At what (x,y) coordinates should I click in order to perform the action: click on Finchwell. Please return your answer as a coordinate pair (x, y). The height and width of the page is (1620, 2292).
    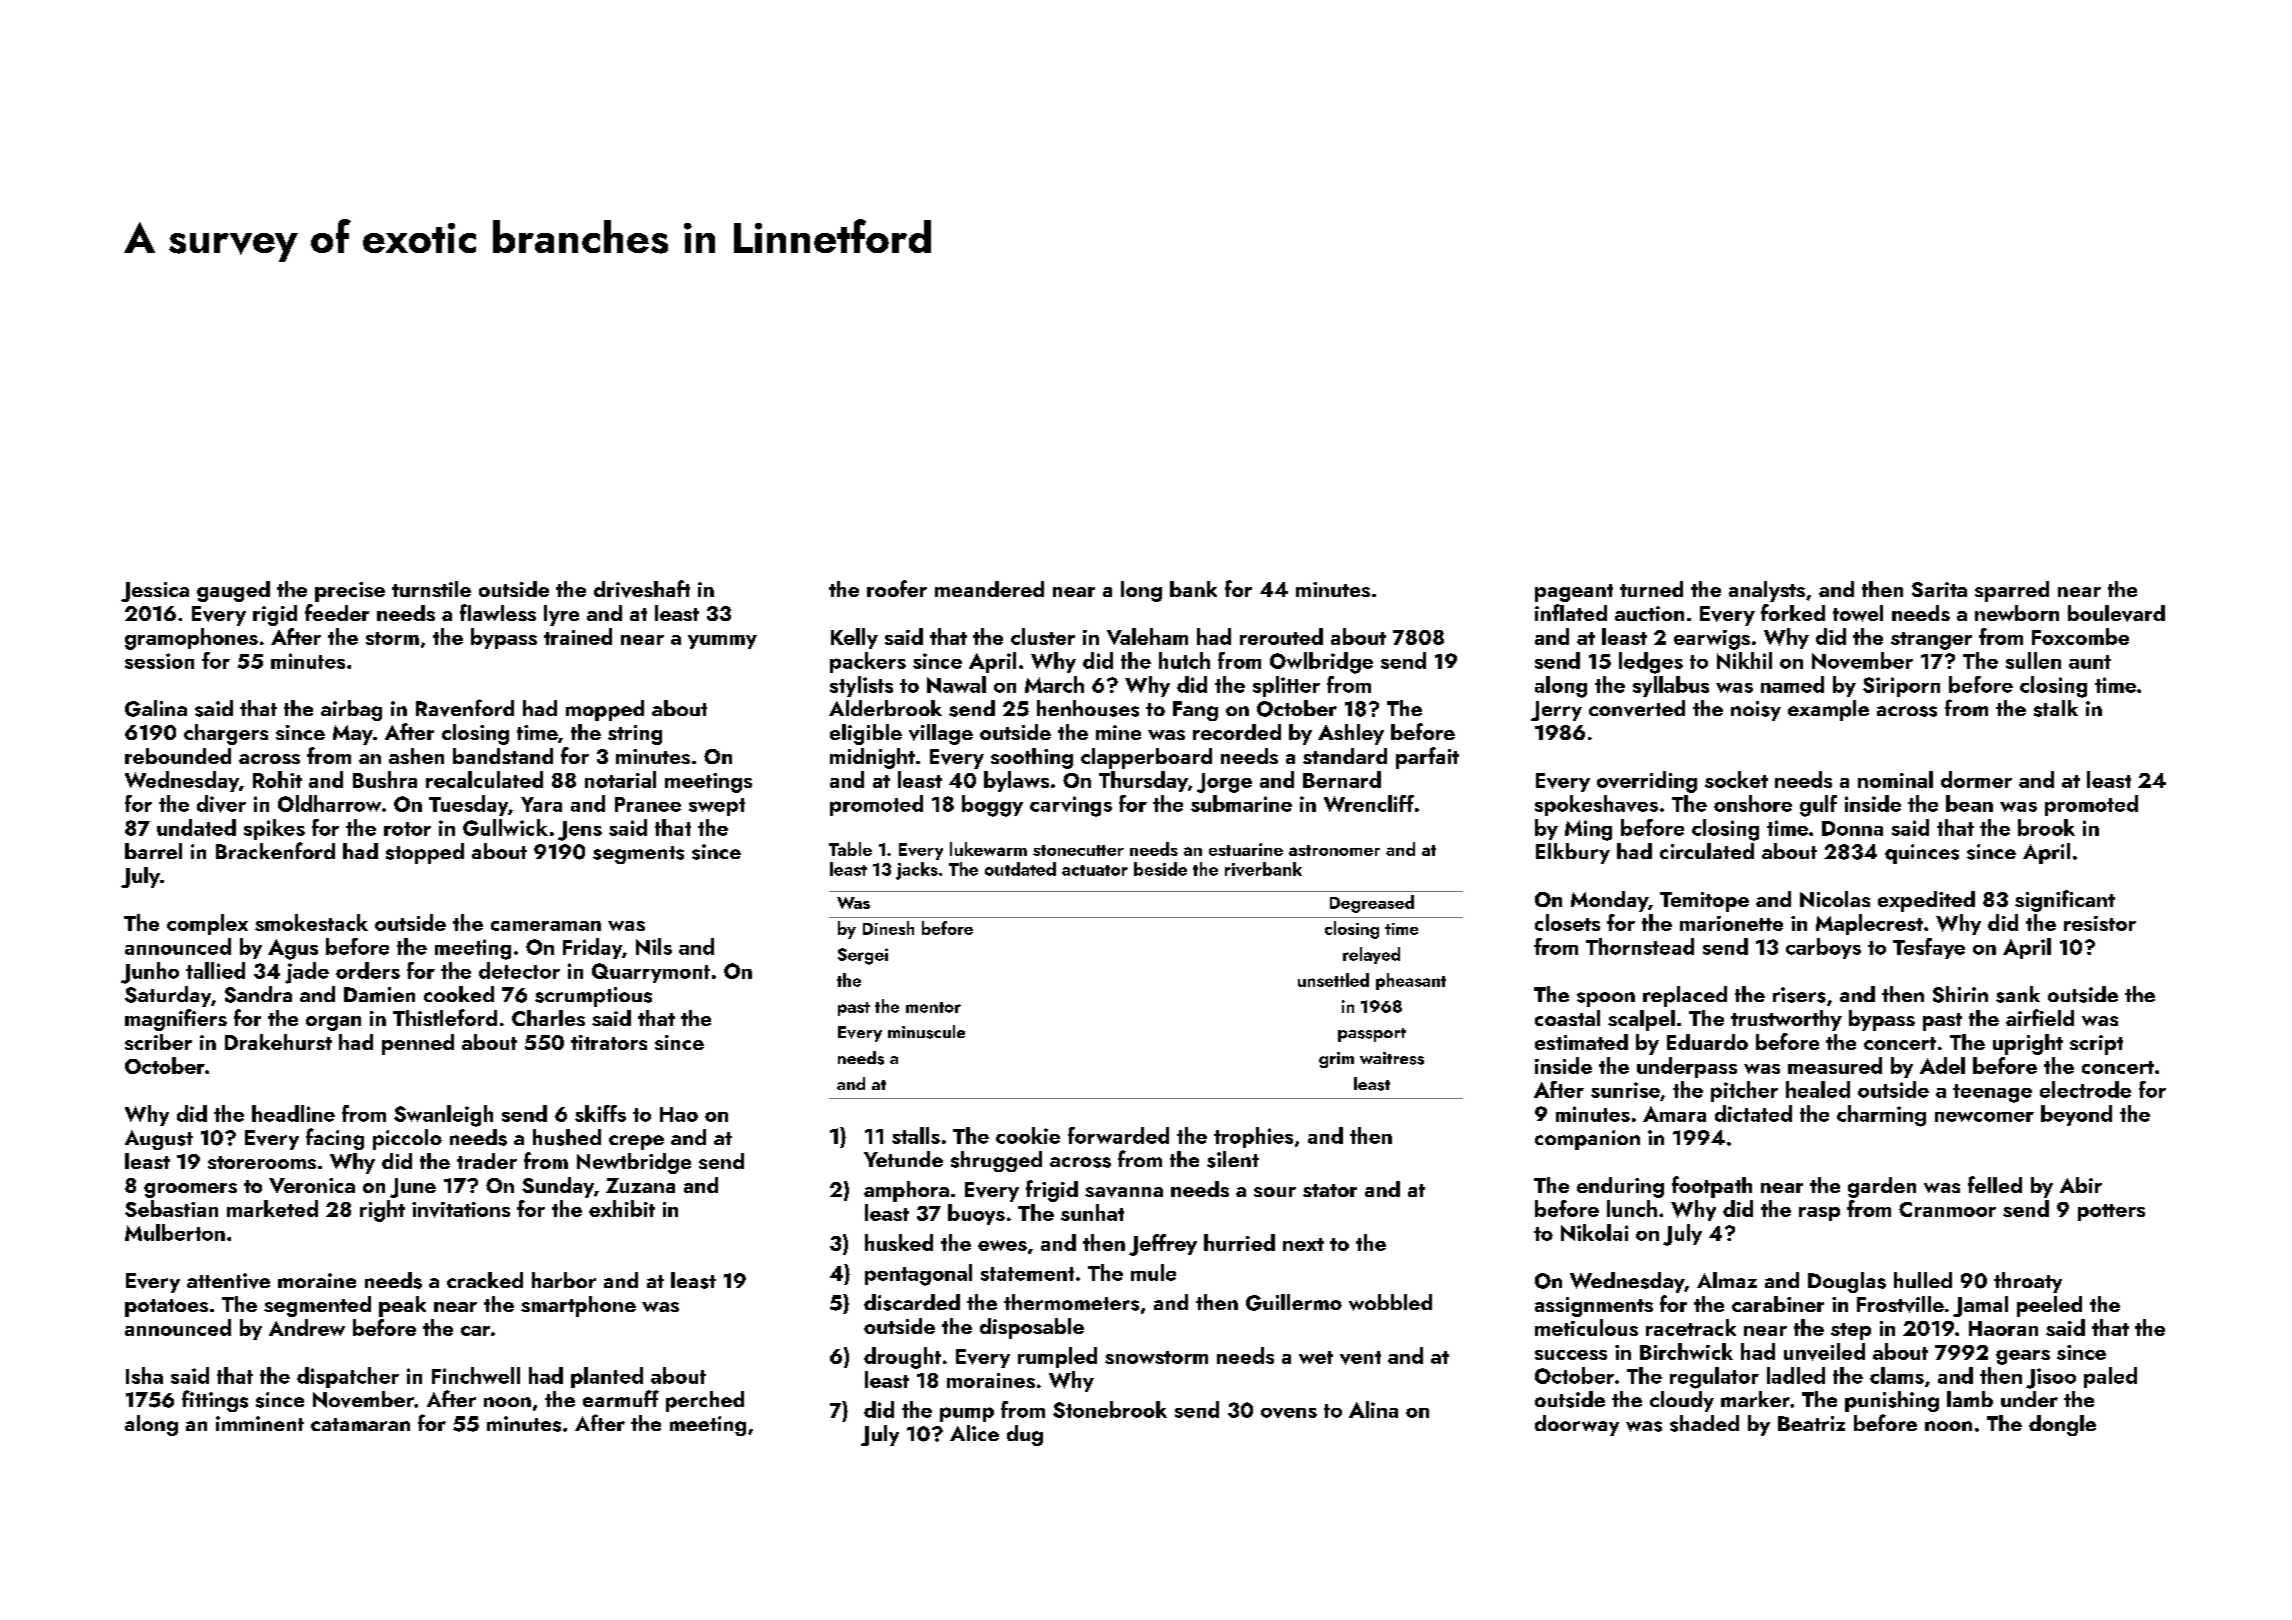
    Looking at the image, I should click on (476, 1375).
